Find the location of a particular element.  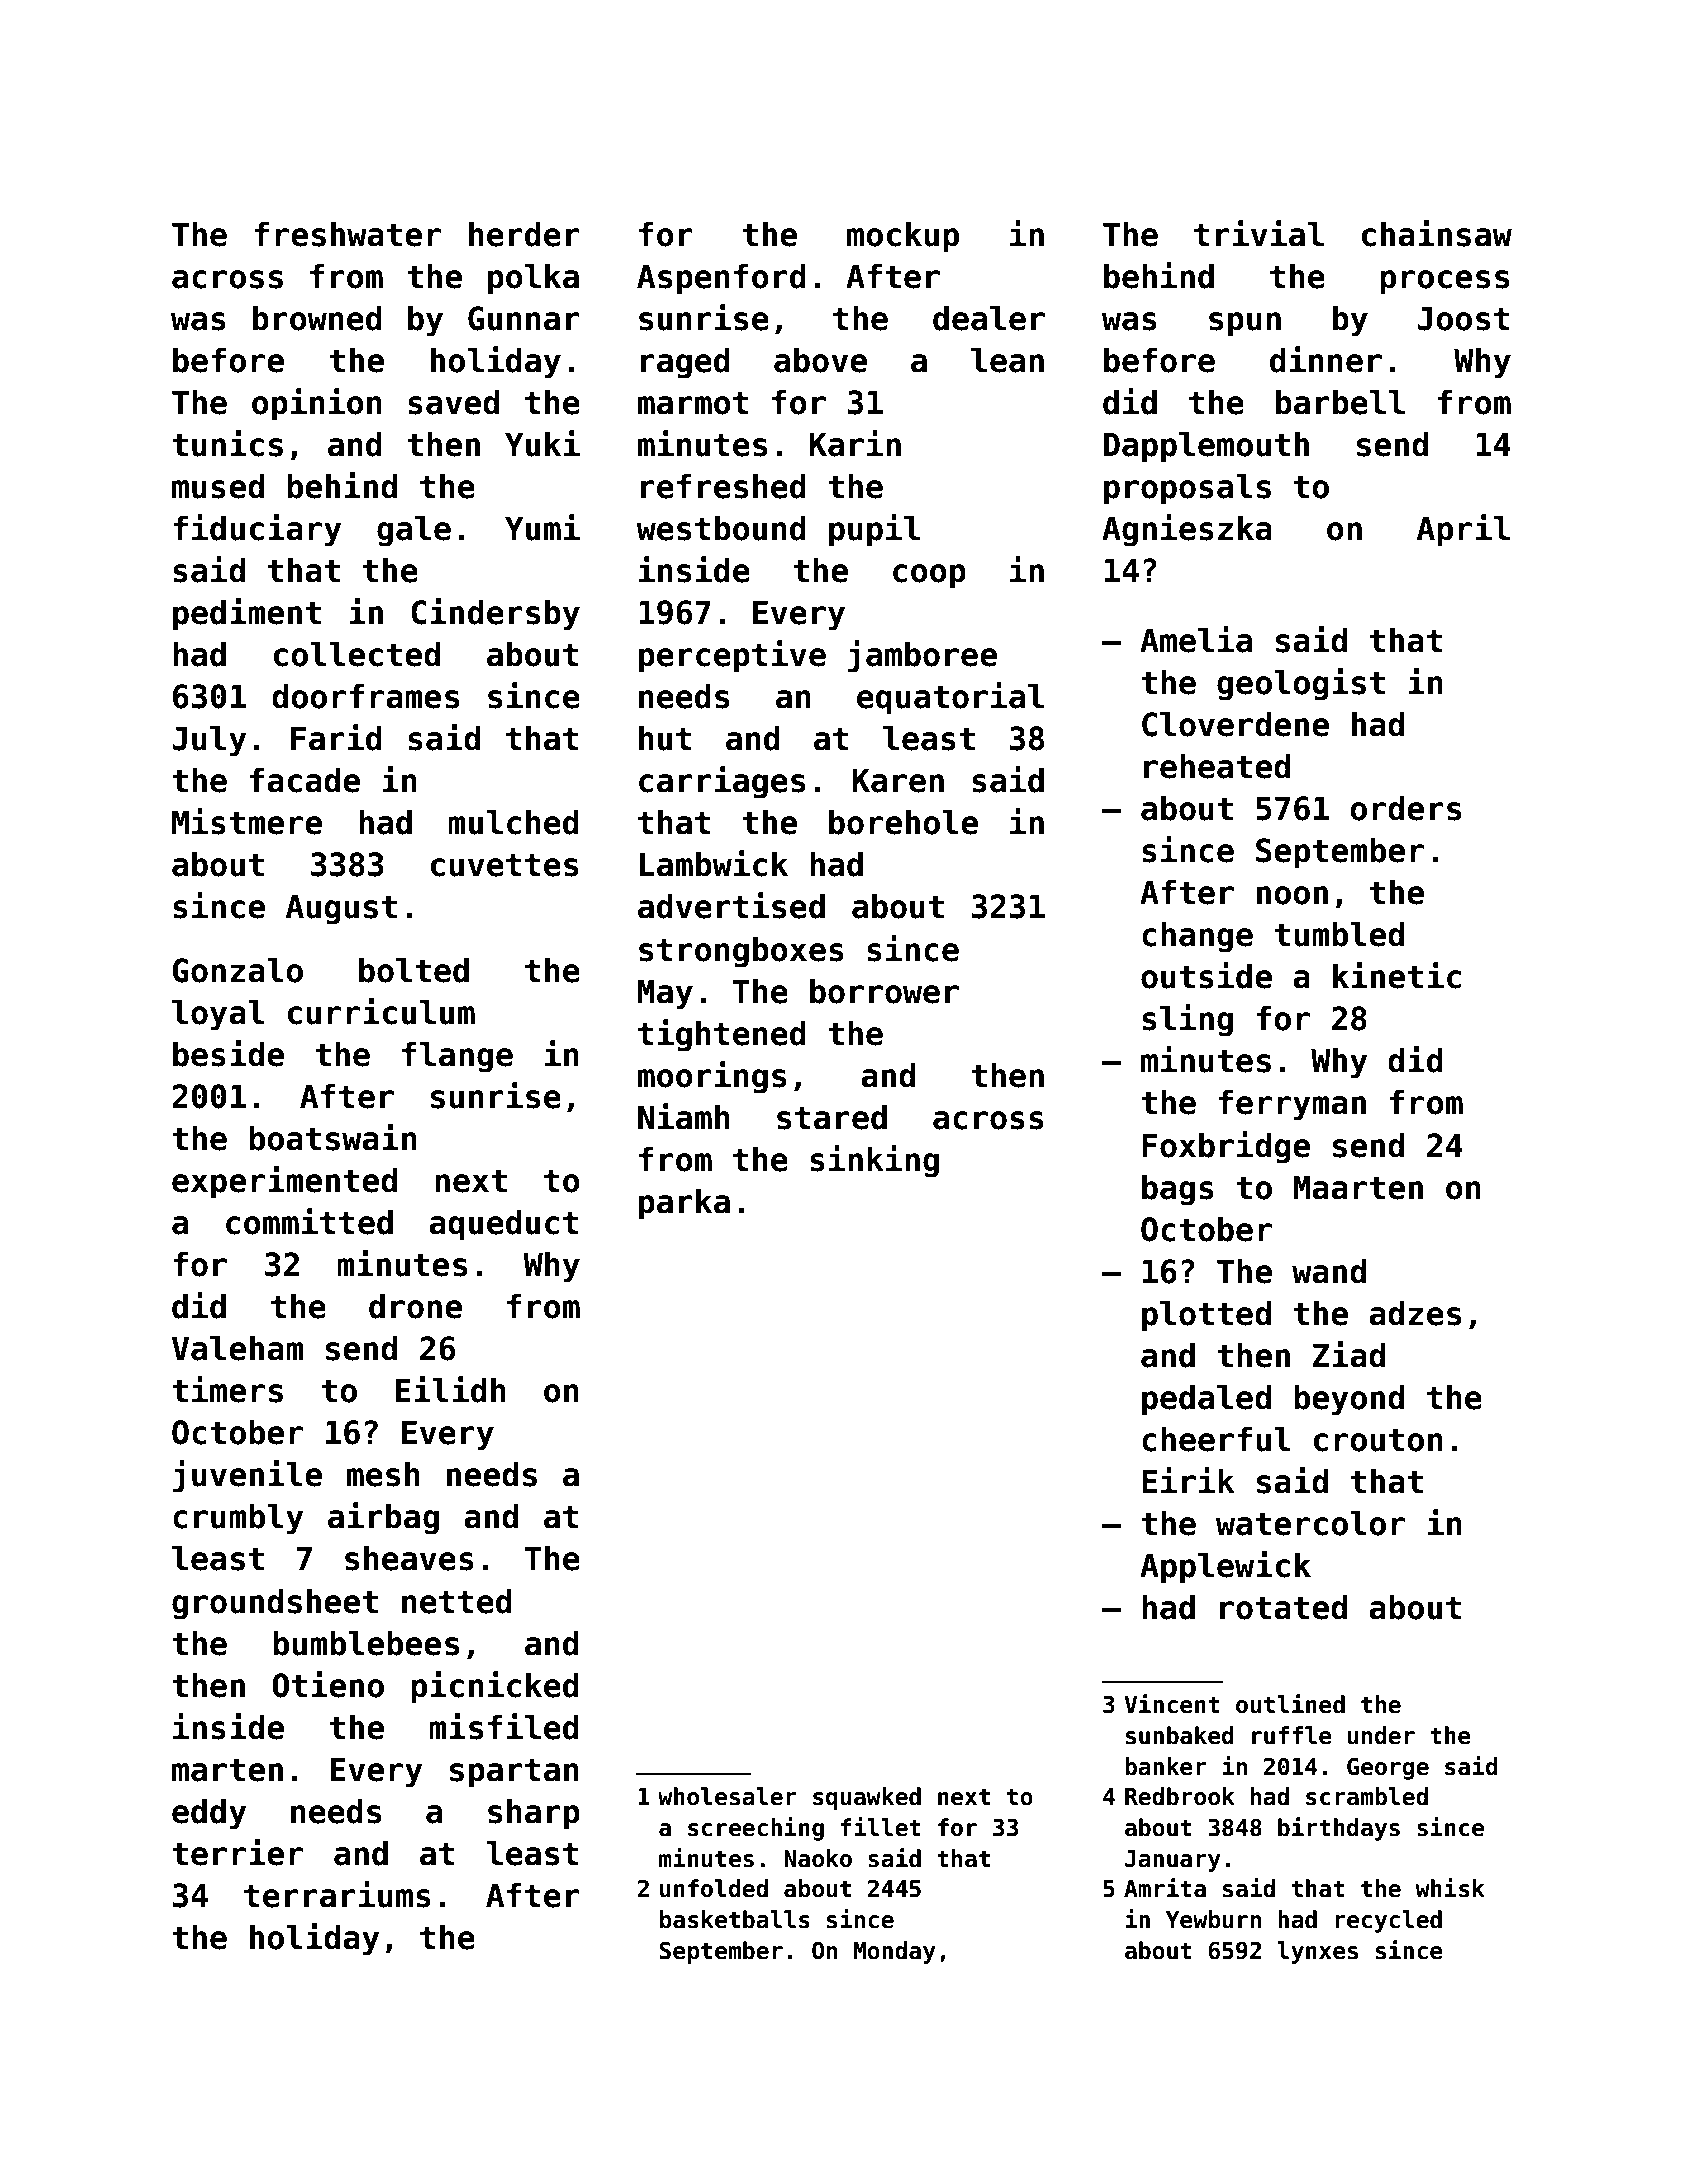

Foxbridge is located at coordinates (1226, 1147).
